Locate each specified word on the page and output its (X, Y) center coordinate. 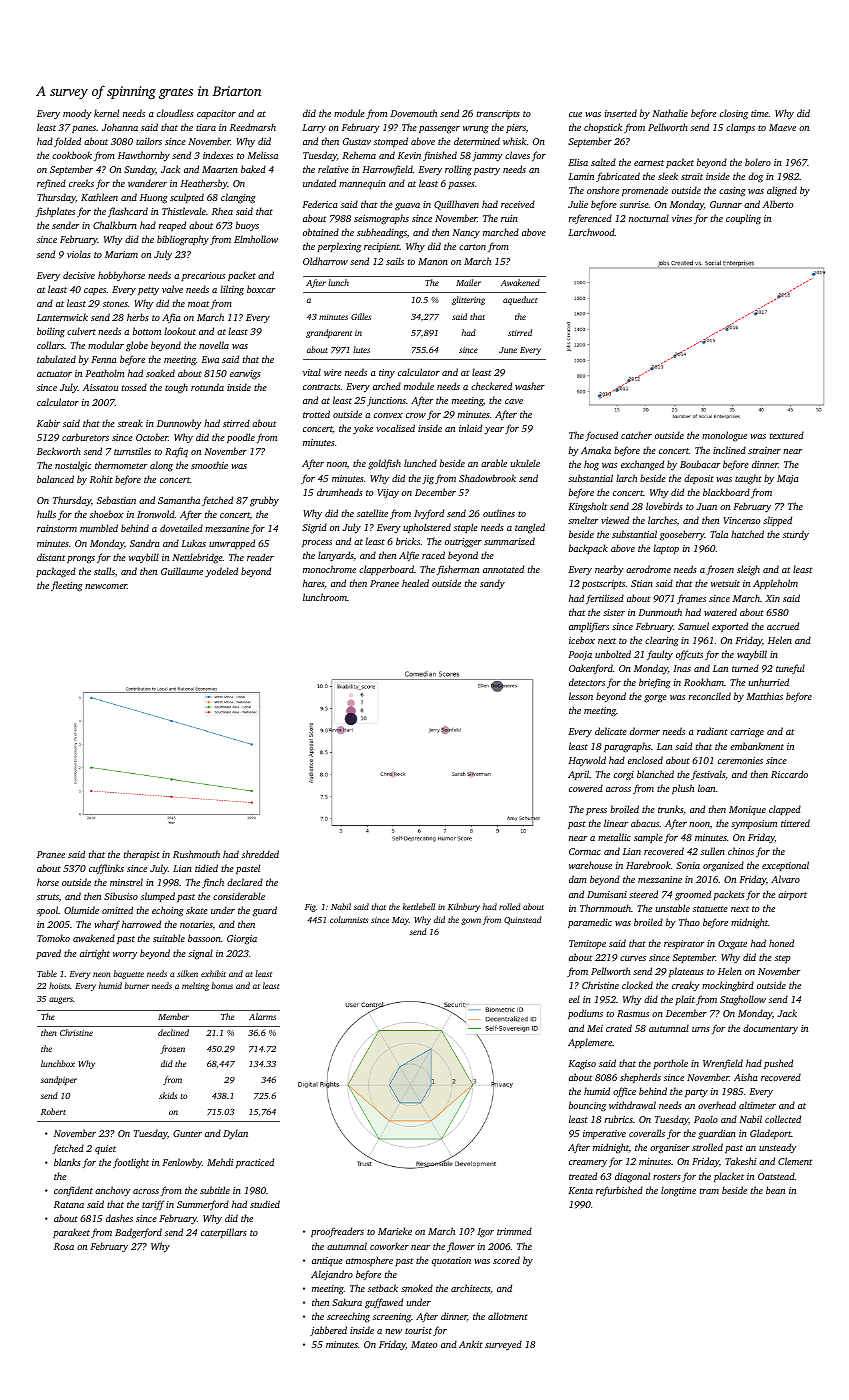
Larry (314, 129)
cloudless (175, 113)
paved (48, 954)
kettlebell (418, 906)
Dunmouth (660, 612)
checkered (491, 386)
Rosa (64, 1246)
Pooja (580, 655)
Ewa (210, 359)
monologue (724, 436)
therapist (142, 855)
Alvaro (785, 879)
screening (392, 1318)
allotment (508, 1316)
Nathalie (670, 113)
